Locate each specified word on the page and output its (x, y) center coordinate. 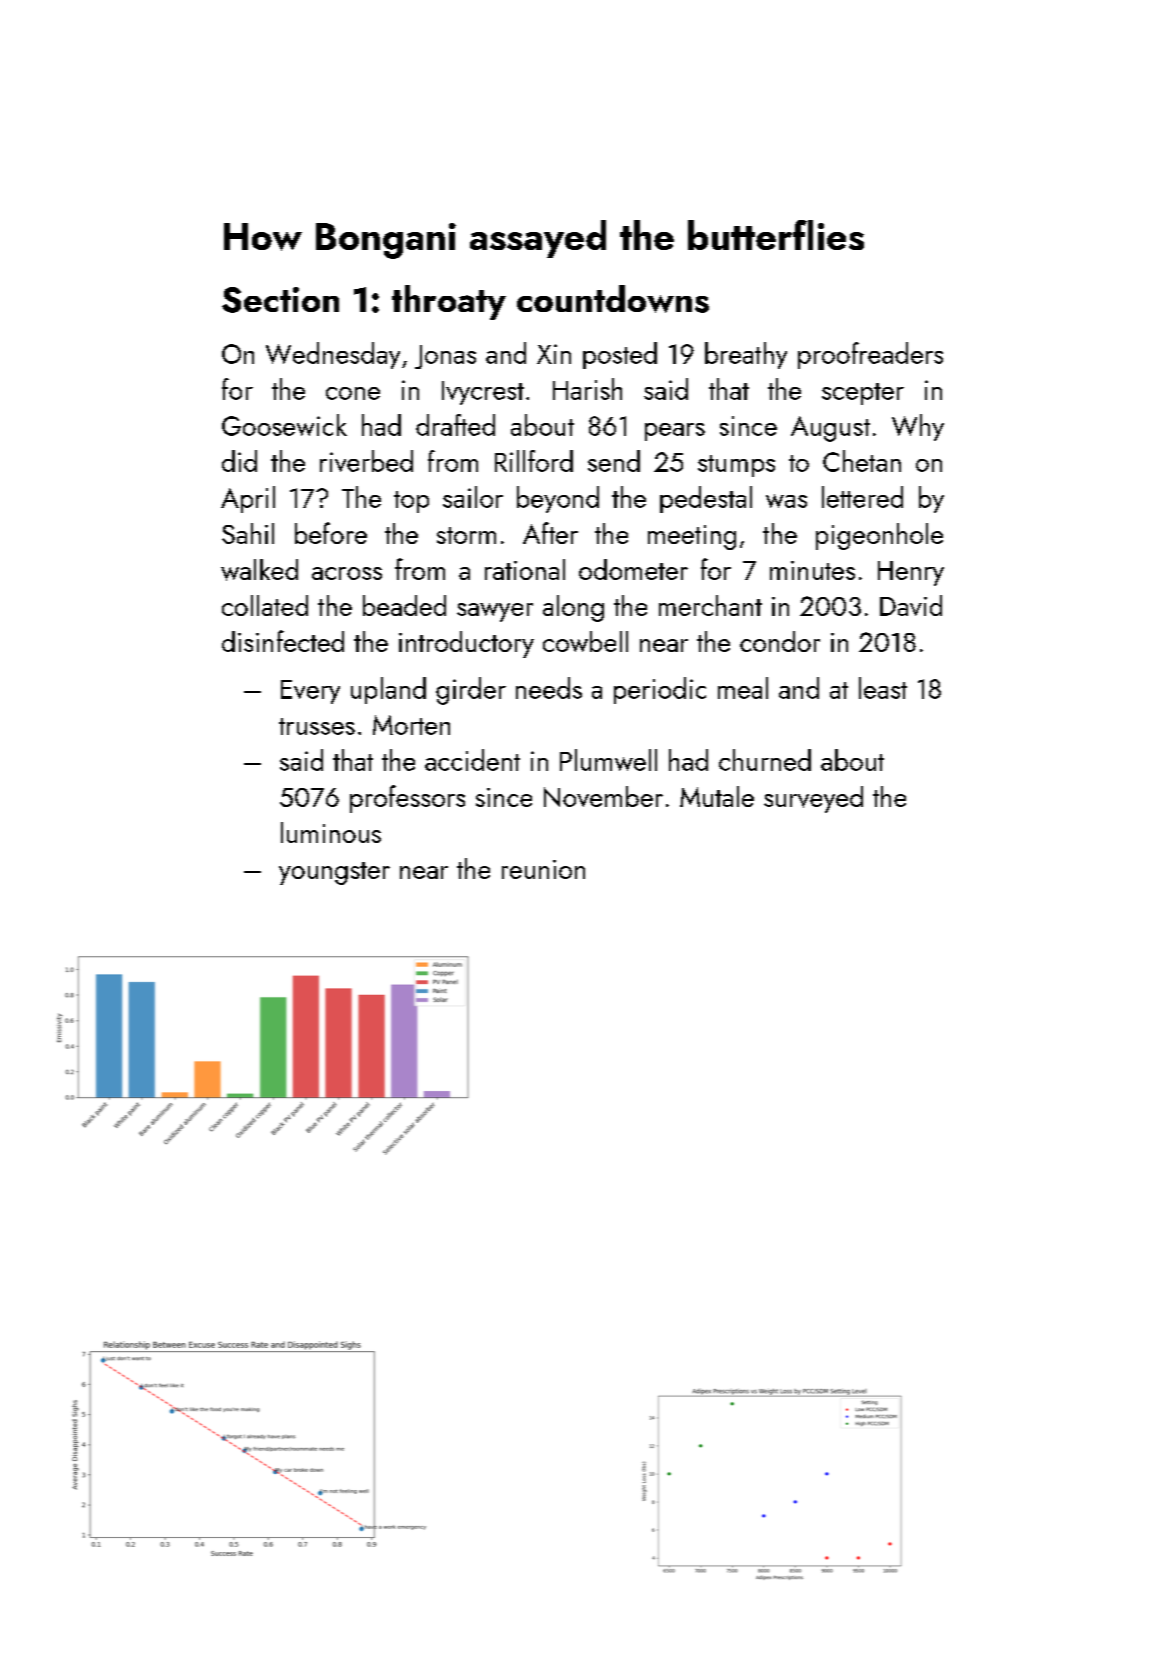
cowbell (585, 641)
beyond (558, 499)
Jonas (445, 357)
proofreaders (870, 355)
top (411, 502)
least (883, 688)
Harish (587, 389)
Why (918, 427)
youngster (334, 873)
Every (310, 692)
